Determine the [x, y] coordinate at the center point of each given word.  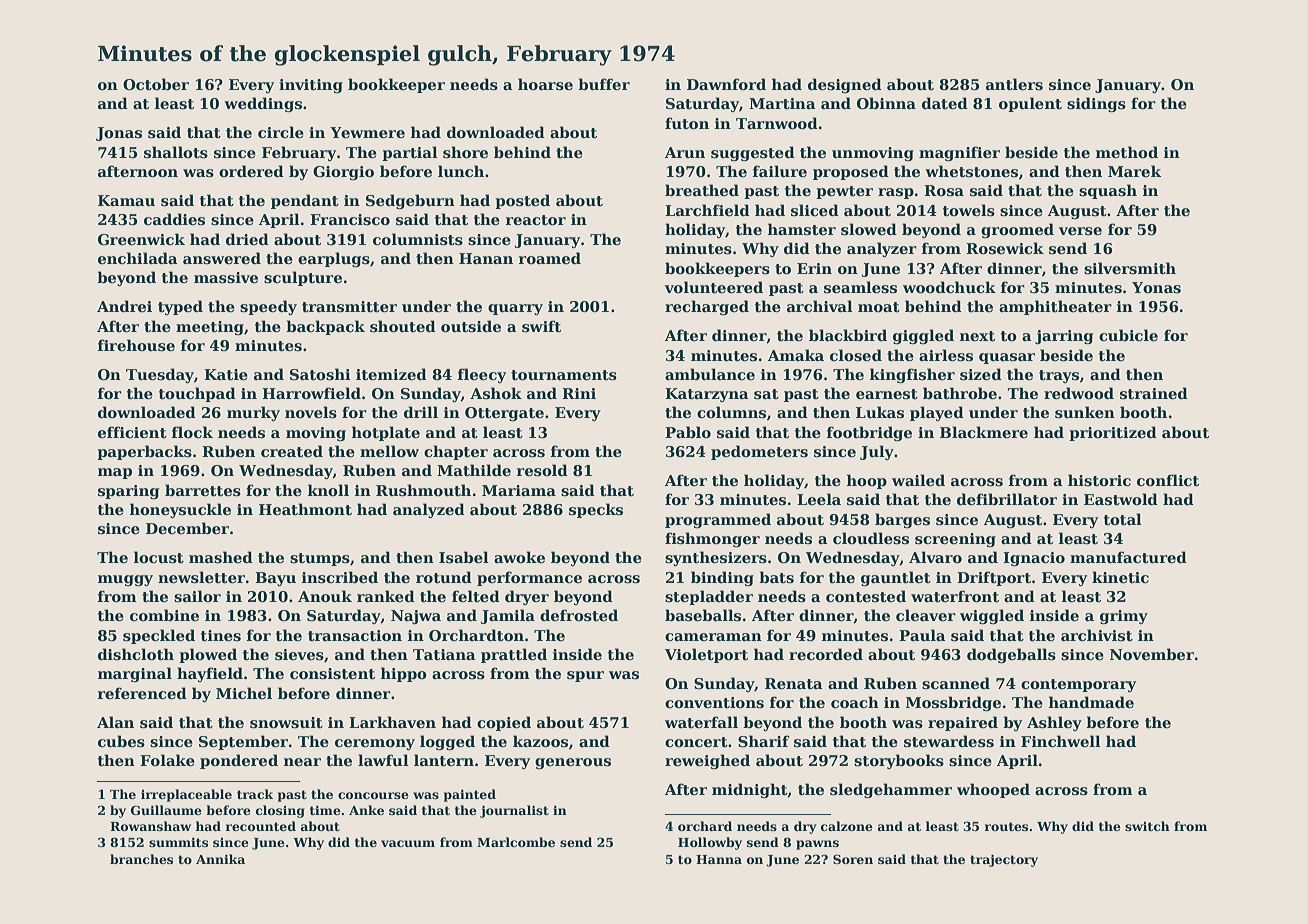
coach [855, 702]
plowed [208, 655]
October [156, 84]
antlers [1014, 84]
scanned [956, 683]
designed [845, 85]
